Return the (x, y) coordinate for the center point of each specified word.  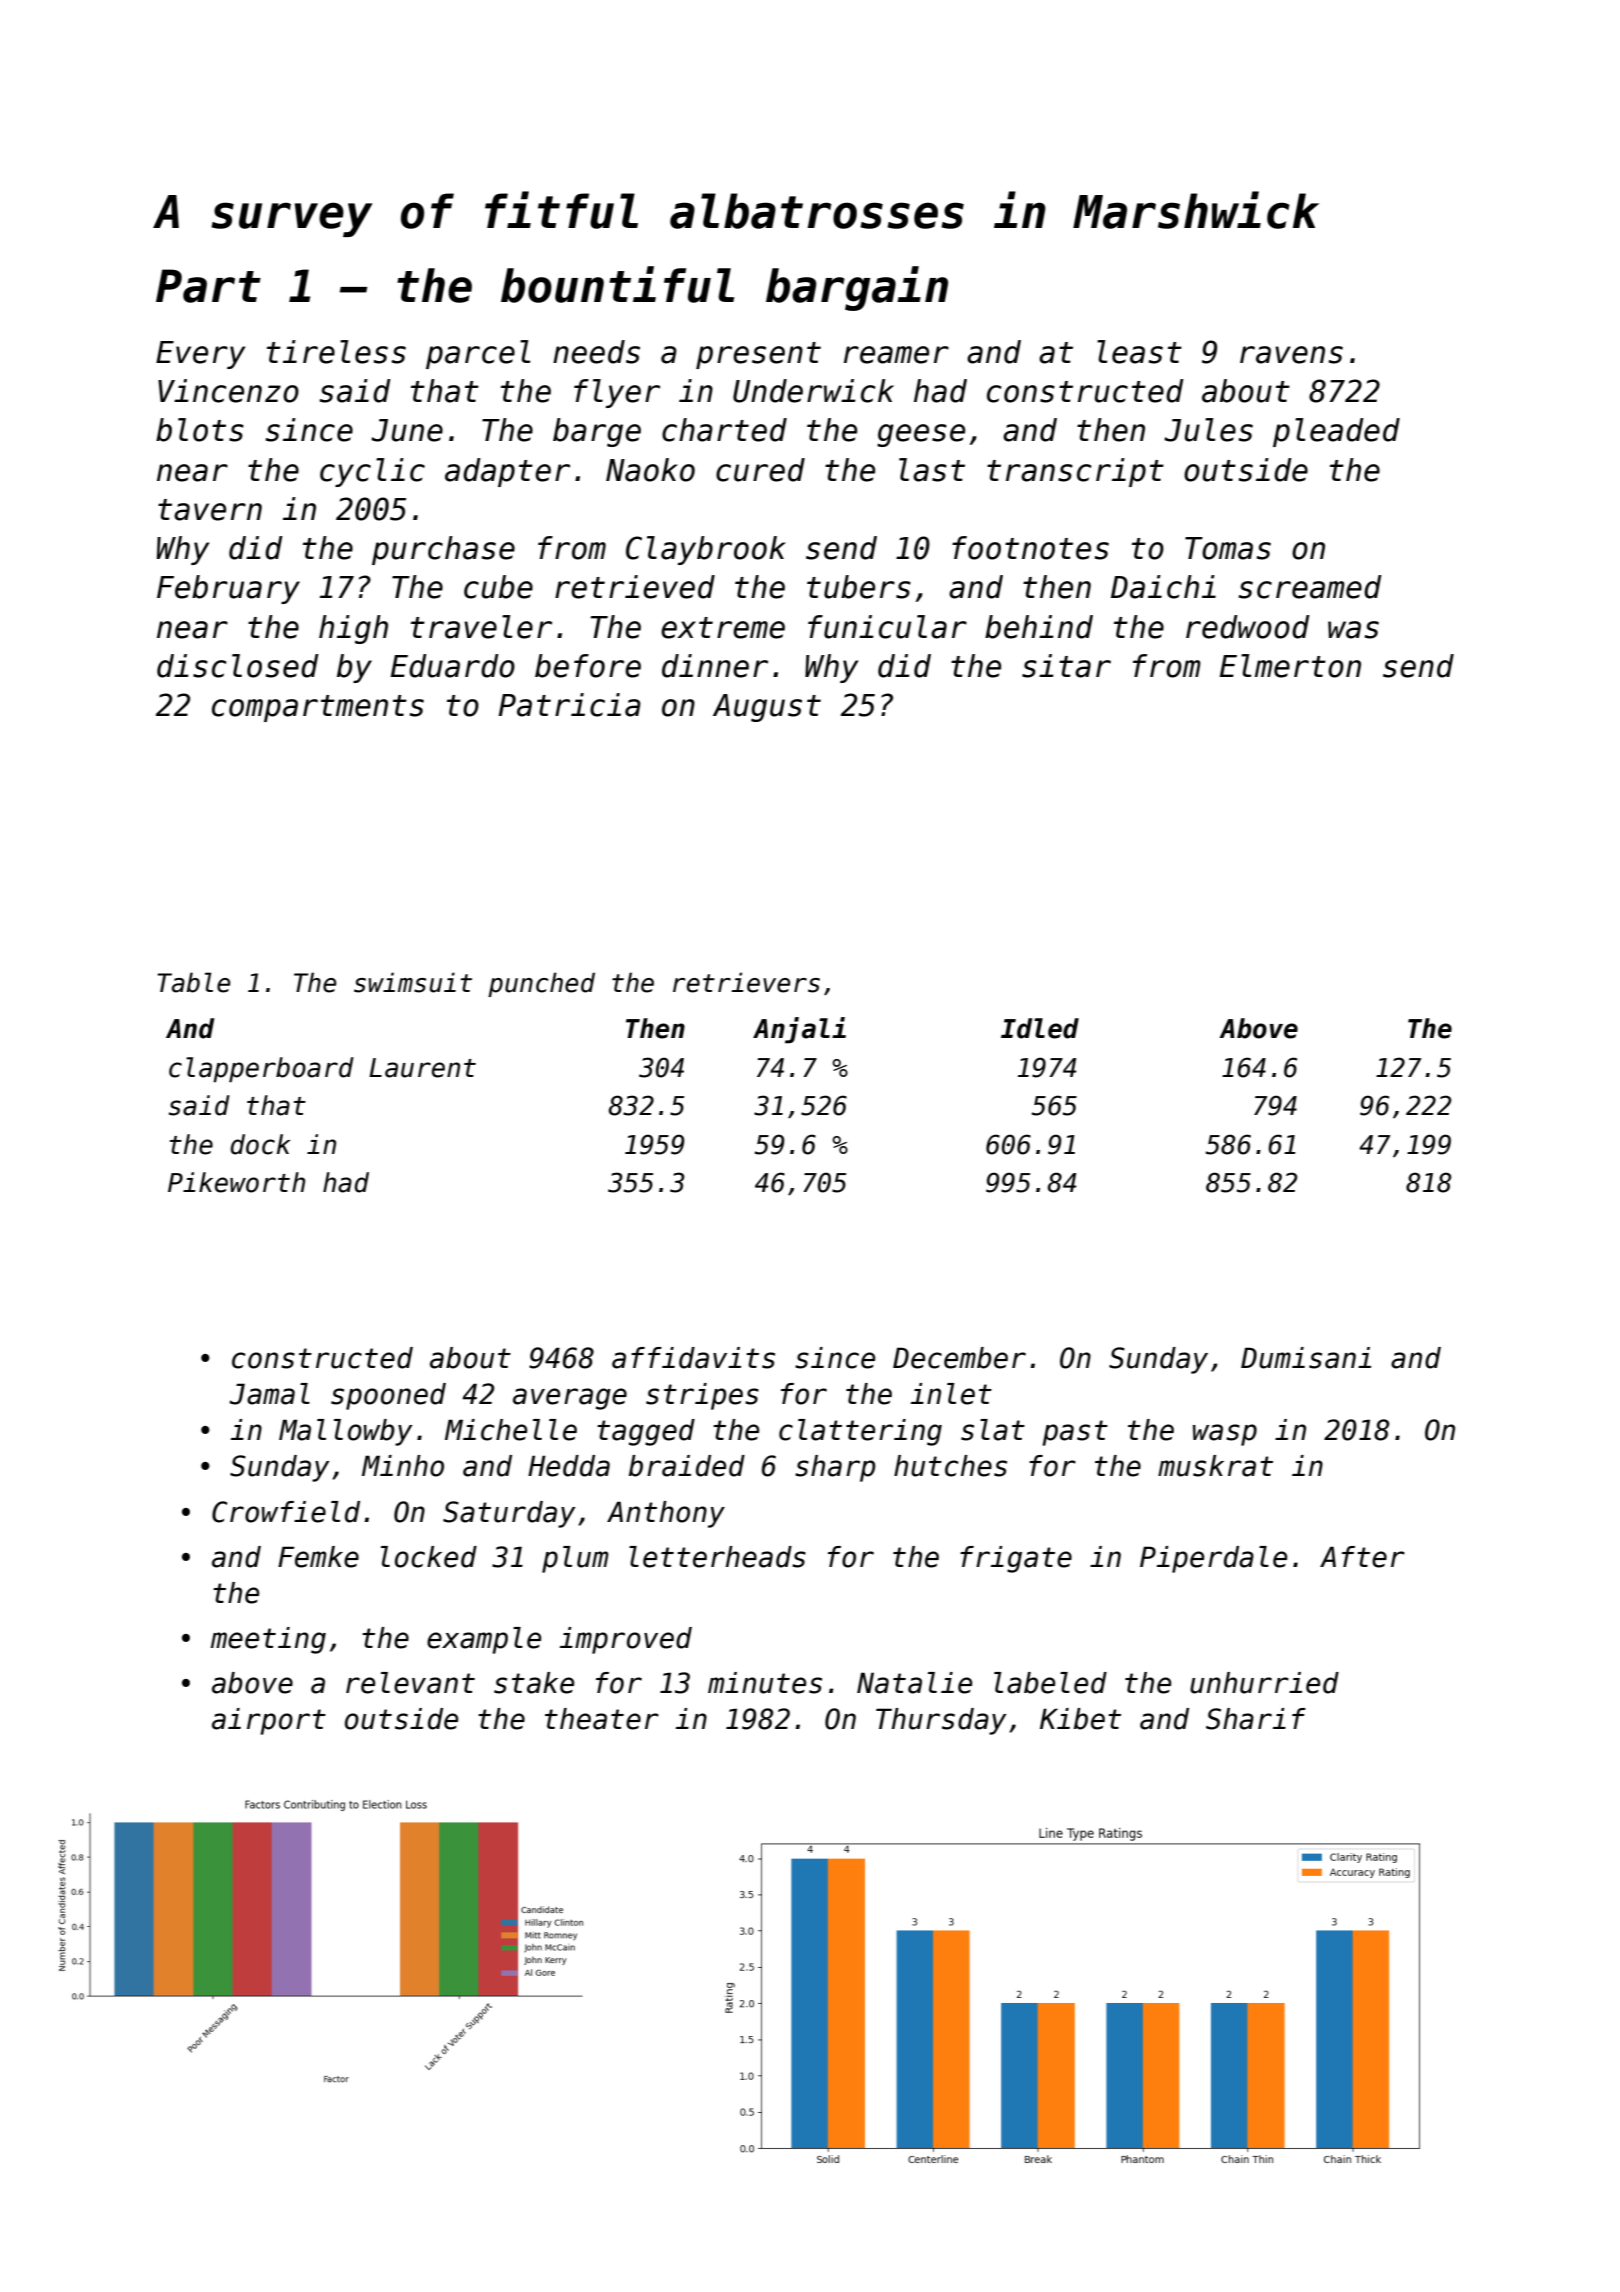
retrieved (635, 587)
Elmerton (1290, 666)
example (484, 1640)
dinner (715, 666)
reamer (896, 355)
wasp (1225, 1435)
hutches (950, 1466)
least (1139, 352)
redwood (1248, 627)
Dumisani (1306, 1358)
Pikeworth (236, 1182)
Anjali (799, 1030)
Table (193, 982)
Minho (403, 1466)
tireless (336, 352)
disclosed (238, 666)
